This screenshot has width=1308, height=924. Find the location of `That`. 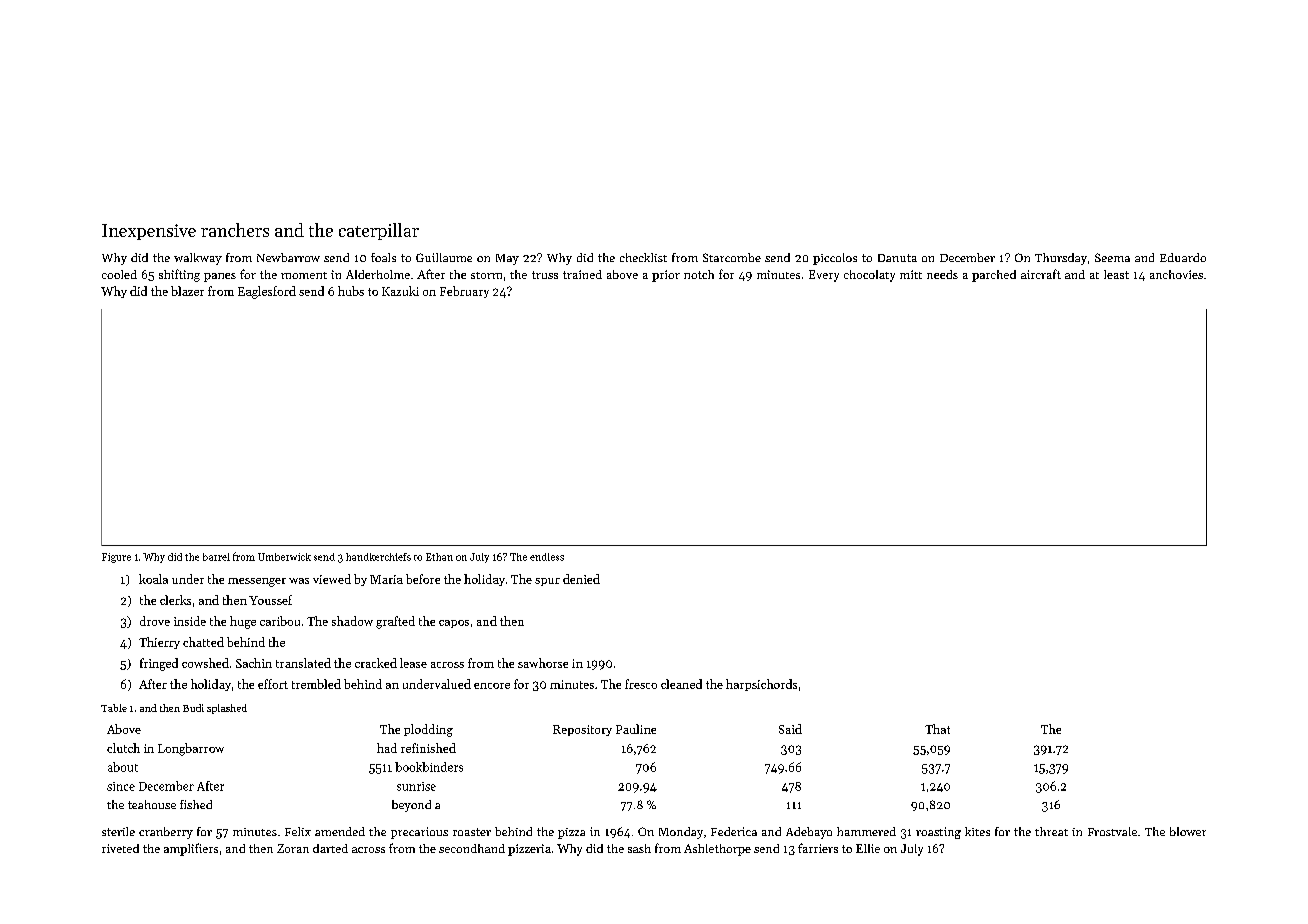

That is located at coordinates (937, 729).
